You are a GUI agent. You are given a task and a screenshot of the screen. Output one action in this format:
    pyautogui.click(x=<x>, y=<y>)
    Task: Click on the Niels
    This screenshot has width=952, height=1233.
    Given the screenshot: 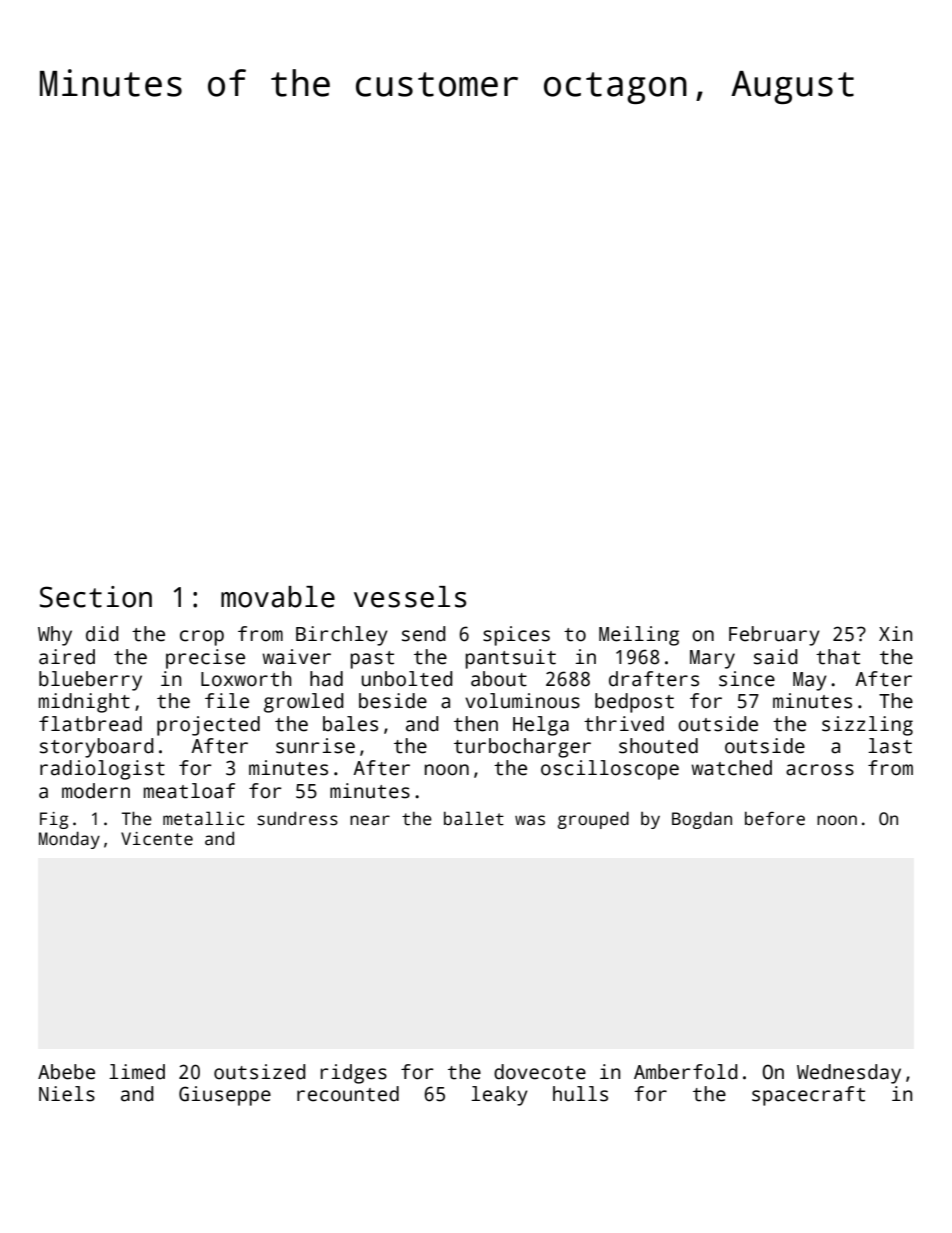 What is the action you would take?
    pyautogui.click(x=67, y=1094)
